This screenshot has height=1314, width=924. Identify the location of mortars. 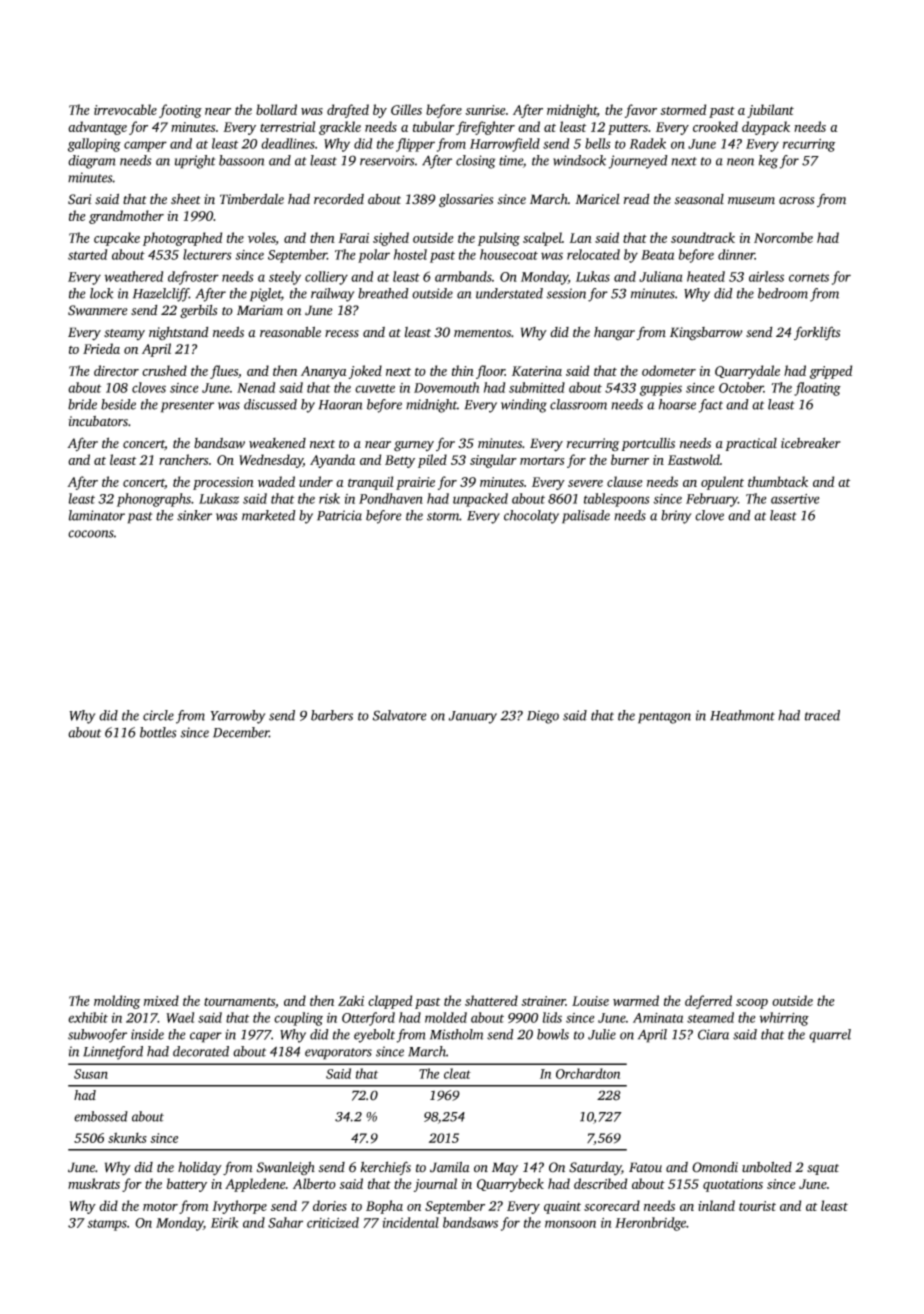
(542, 460).
